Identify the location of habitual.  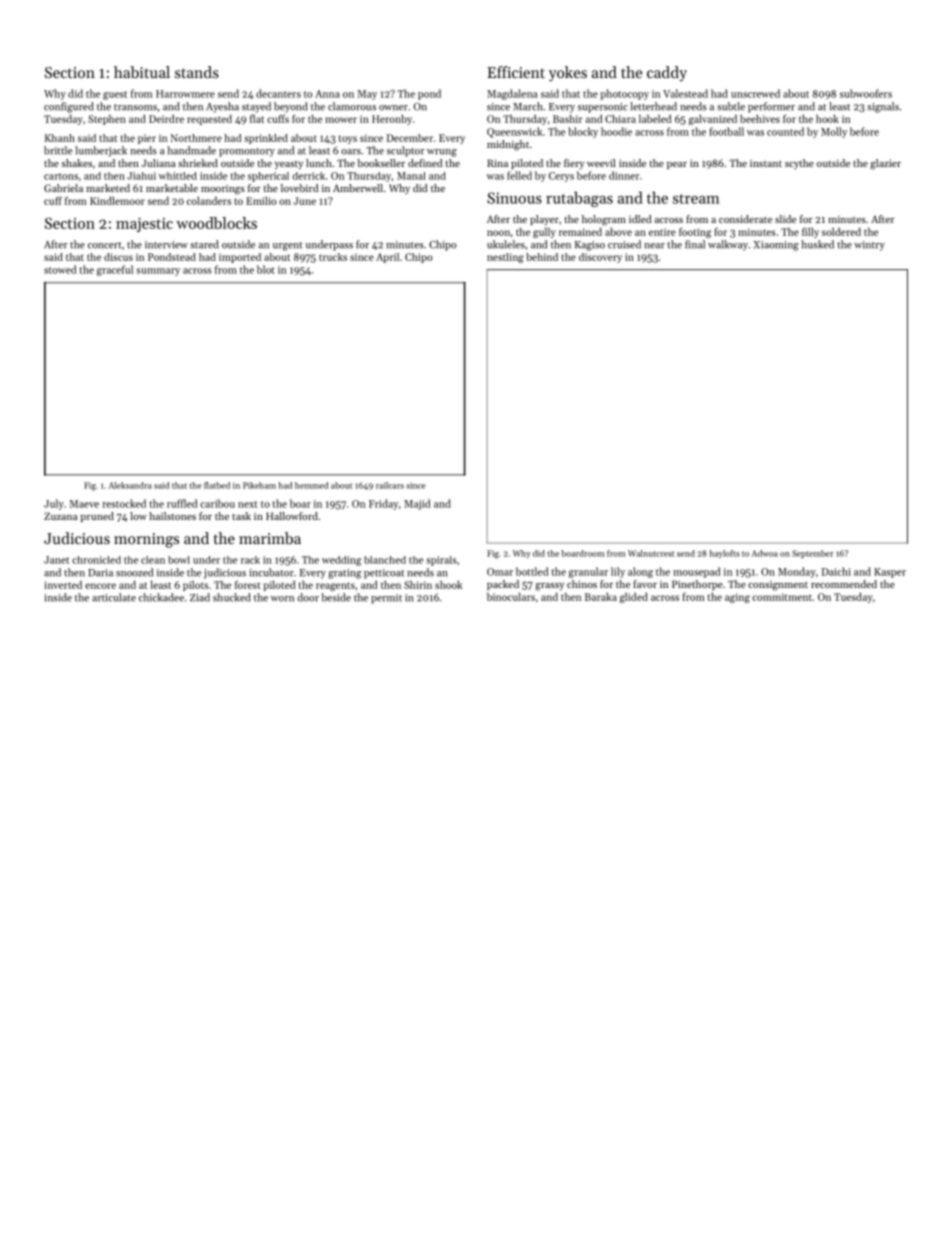
(142, 72).
